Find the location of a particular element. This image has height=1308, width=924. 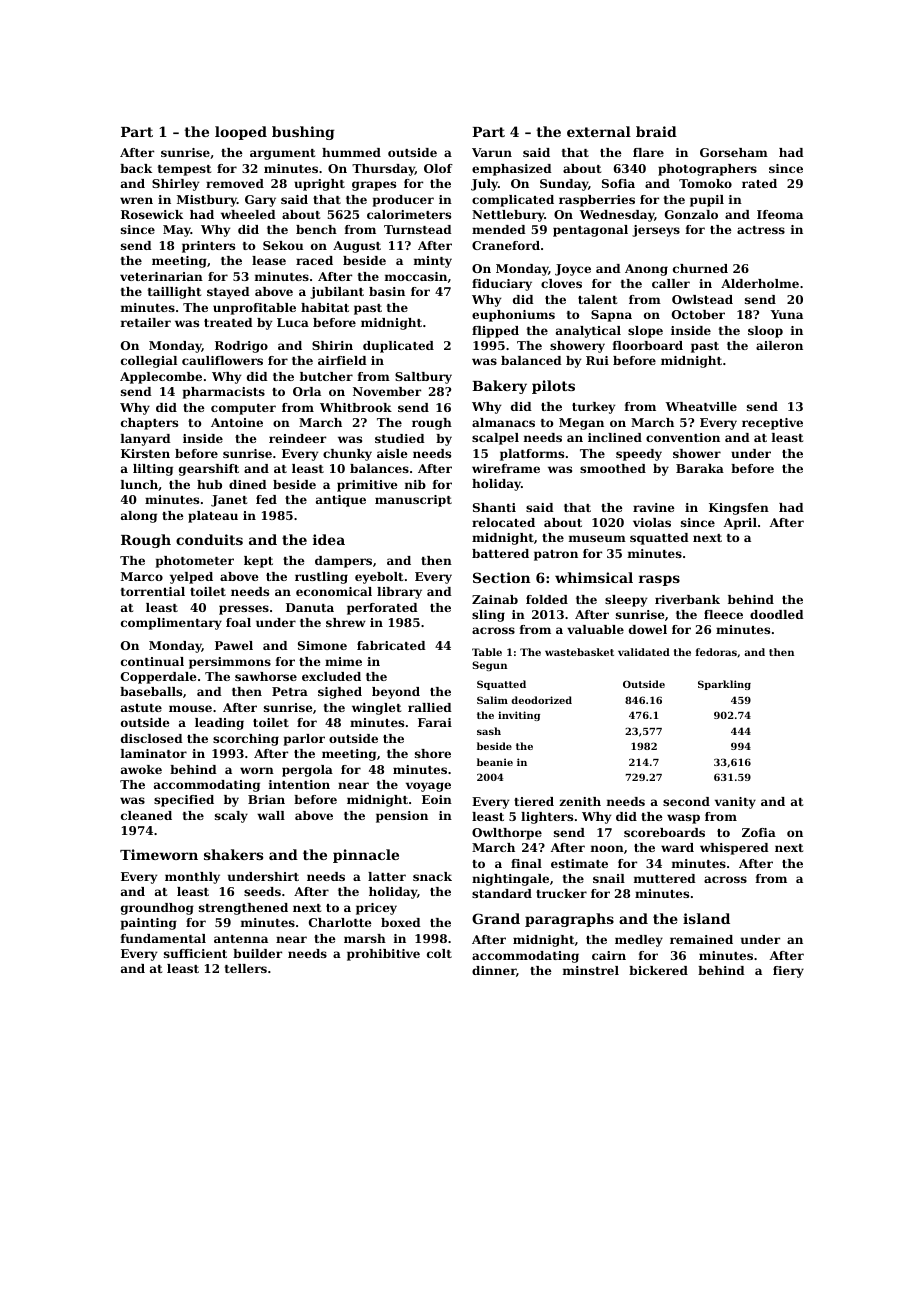

rasps is located at coordinates (659, 580).
